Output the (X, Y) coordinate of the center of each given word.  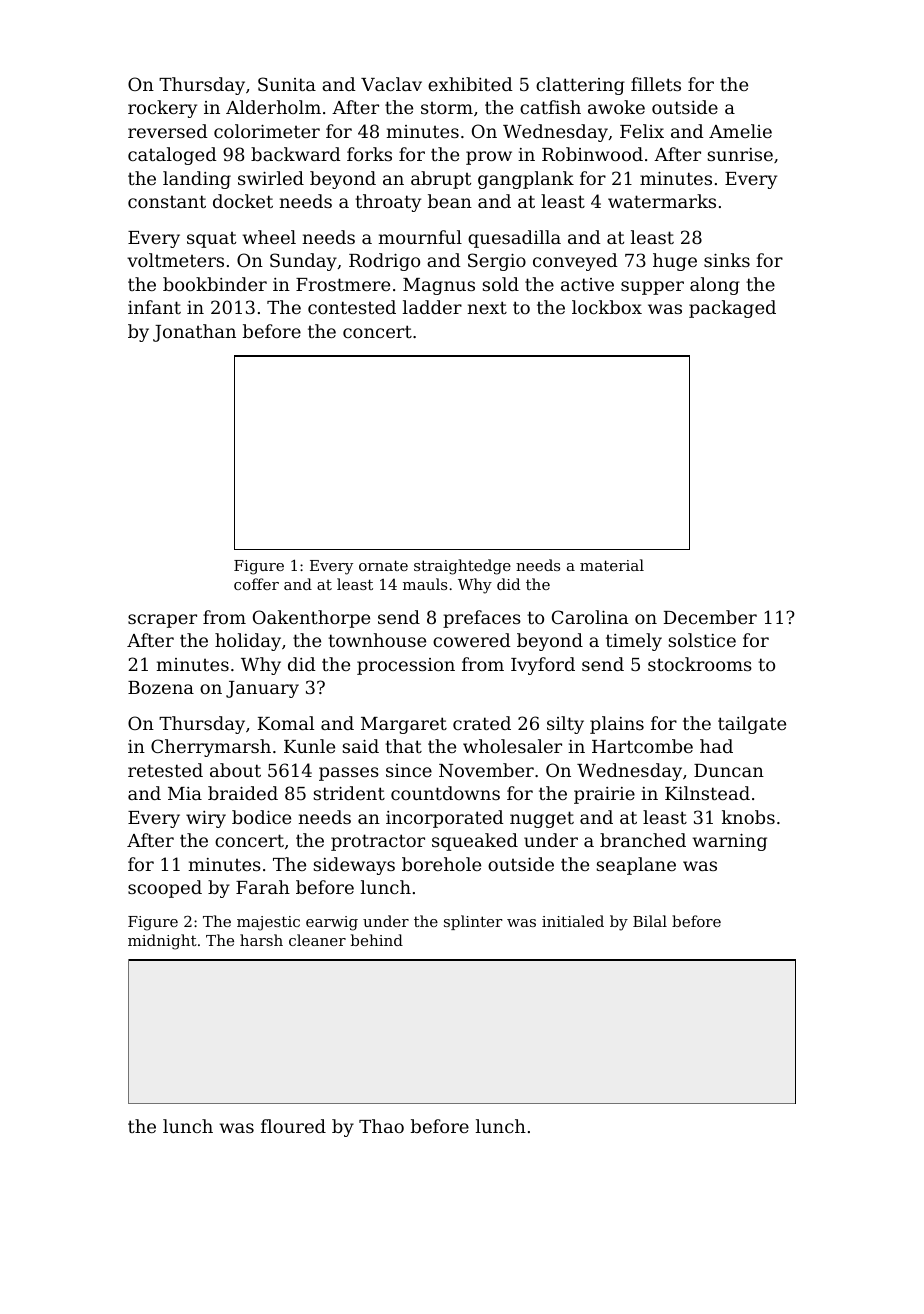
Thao (381, 1126)
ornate (383, 565)
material (612, 565)
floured (293, 1126)
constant (167, 201)
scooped (165, 889)
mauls (425, 584)
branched (643, 840)
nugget (542, 819)
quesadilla (514, 239)
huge (675, 262)
